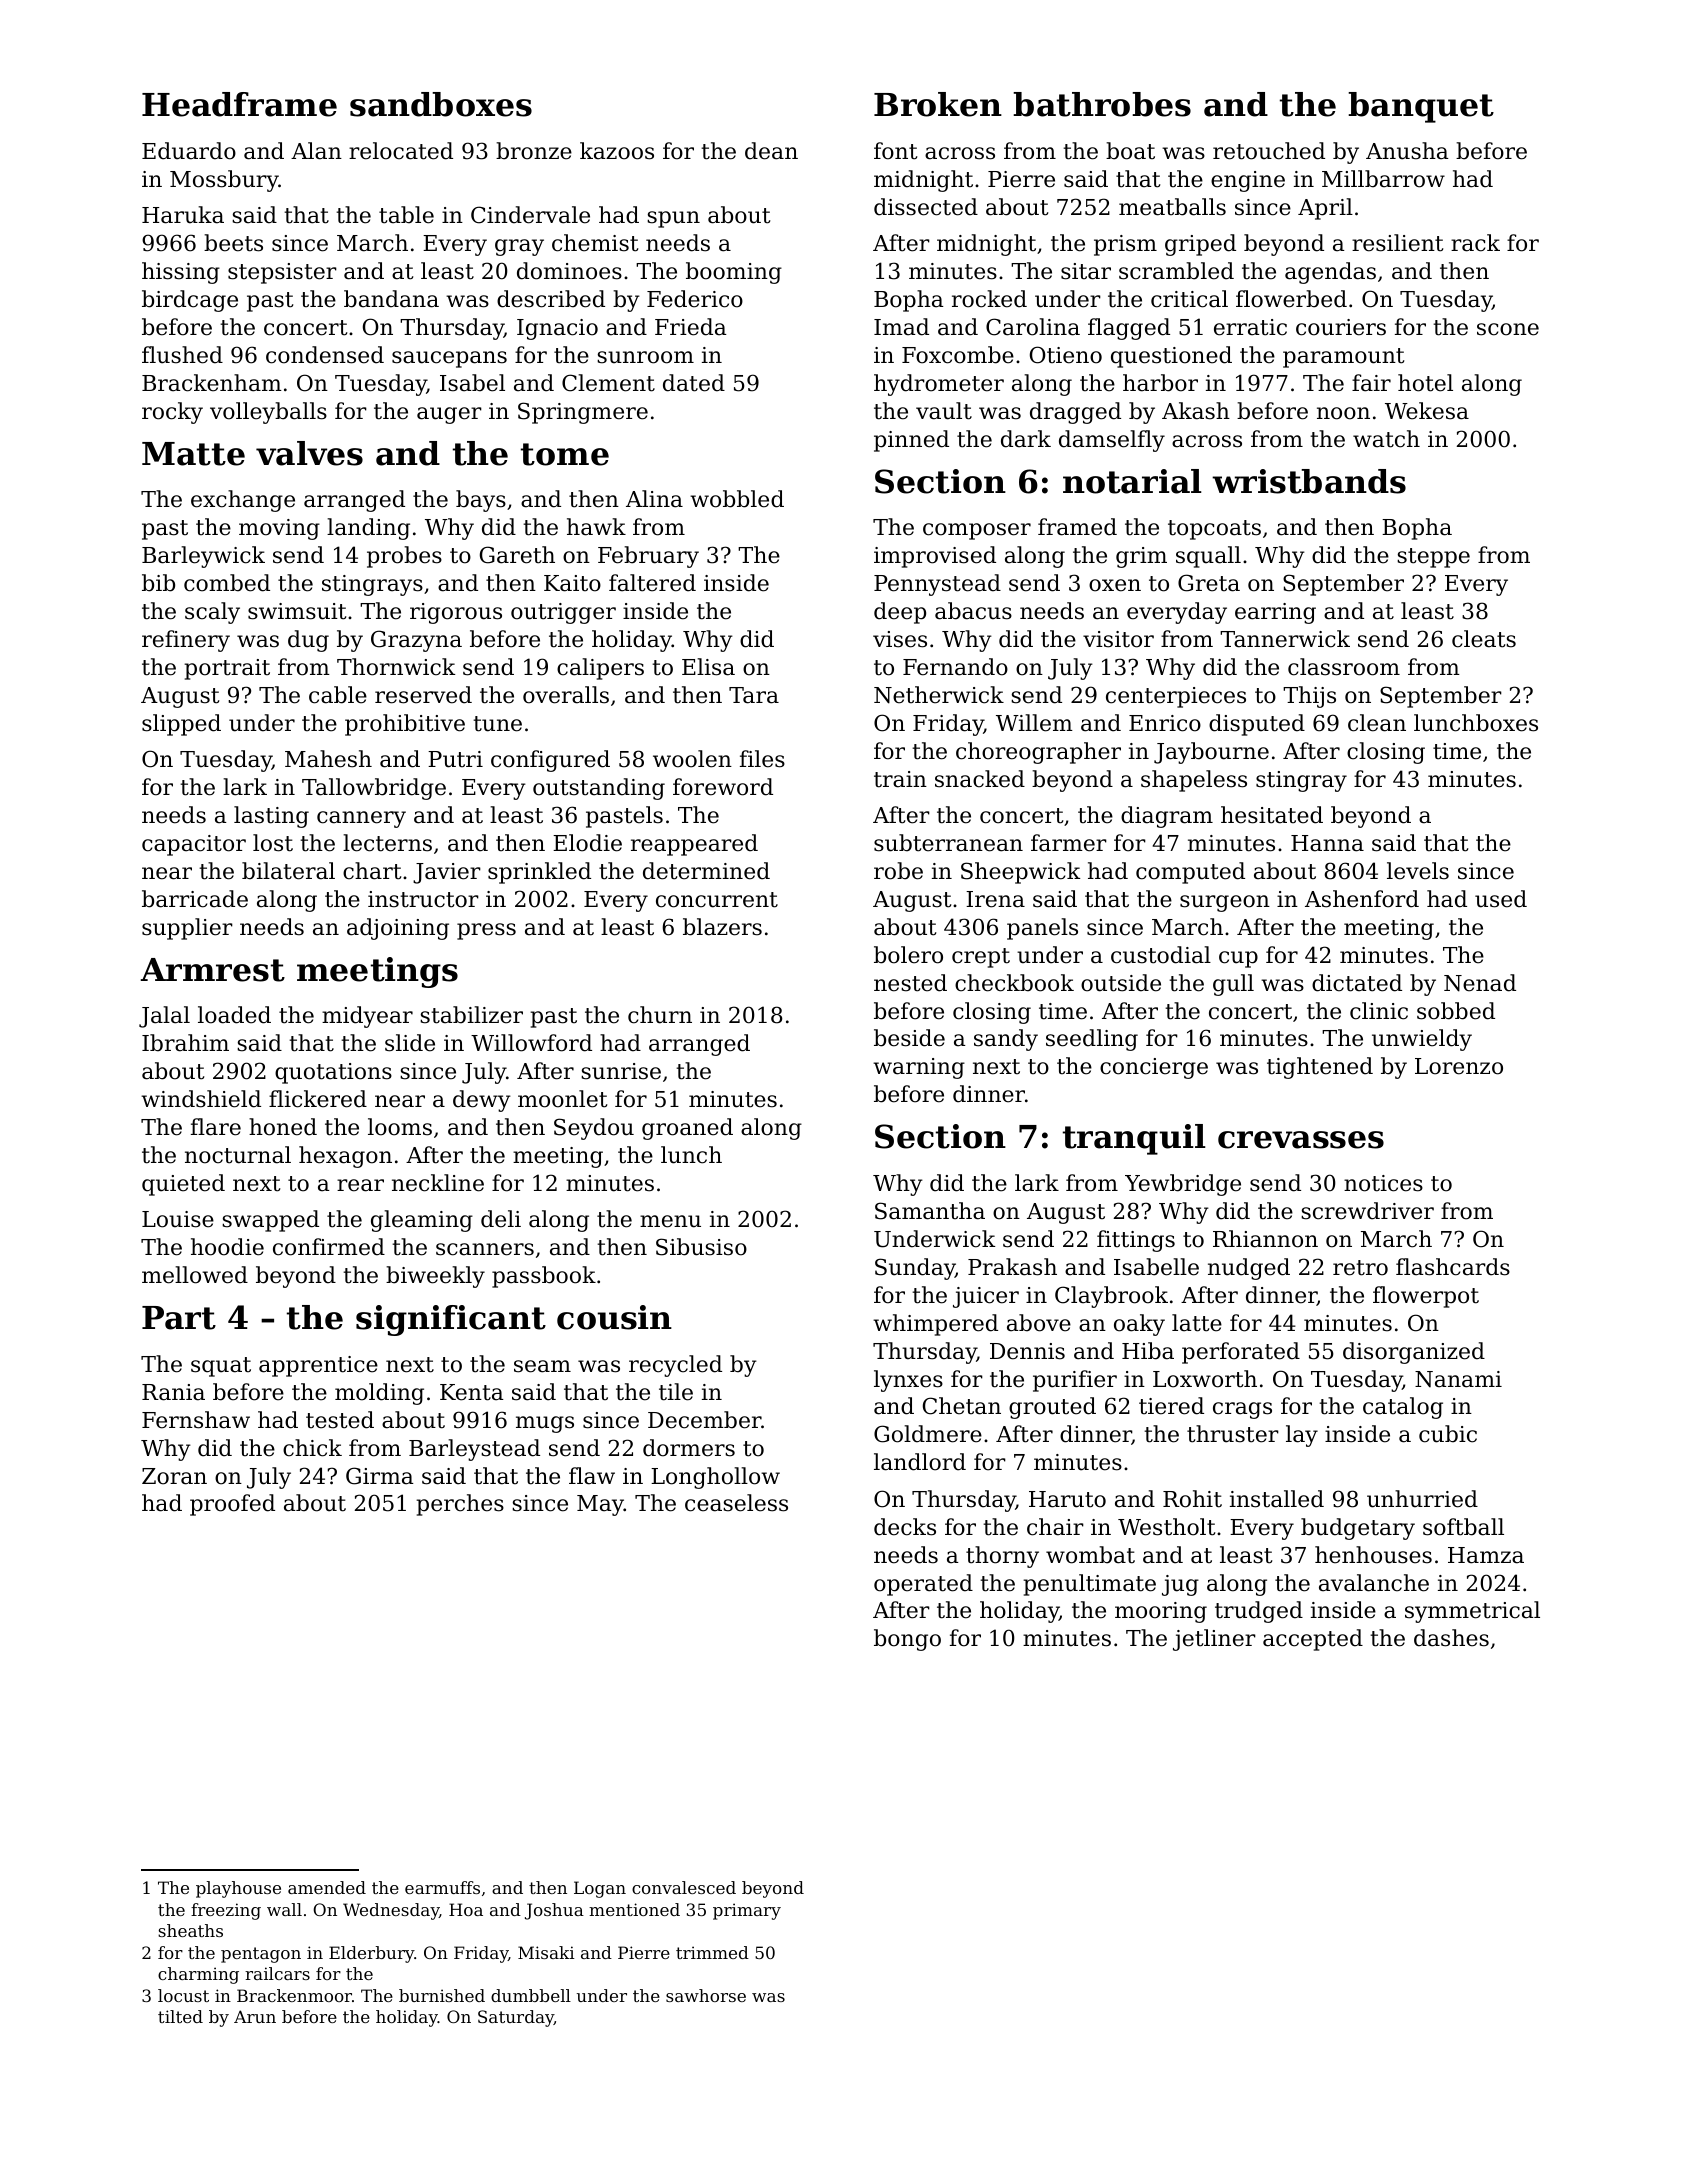 The height and width of the page is (2178, 1683). I want to click on landing, so click(368, 529).
